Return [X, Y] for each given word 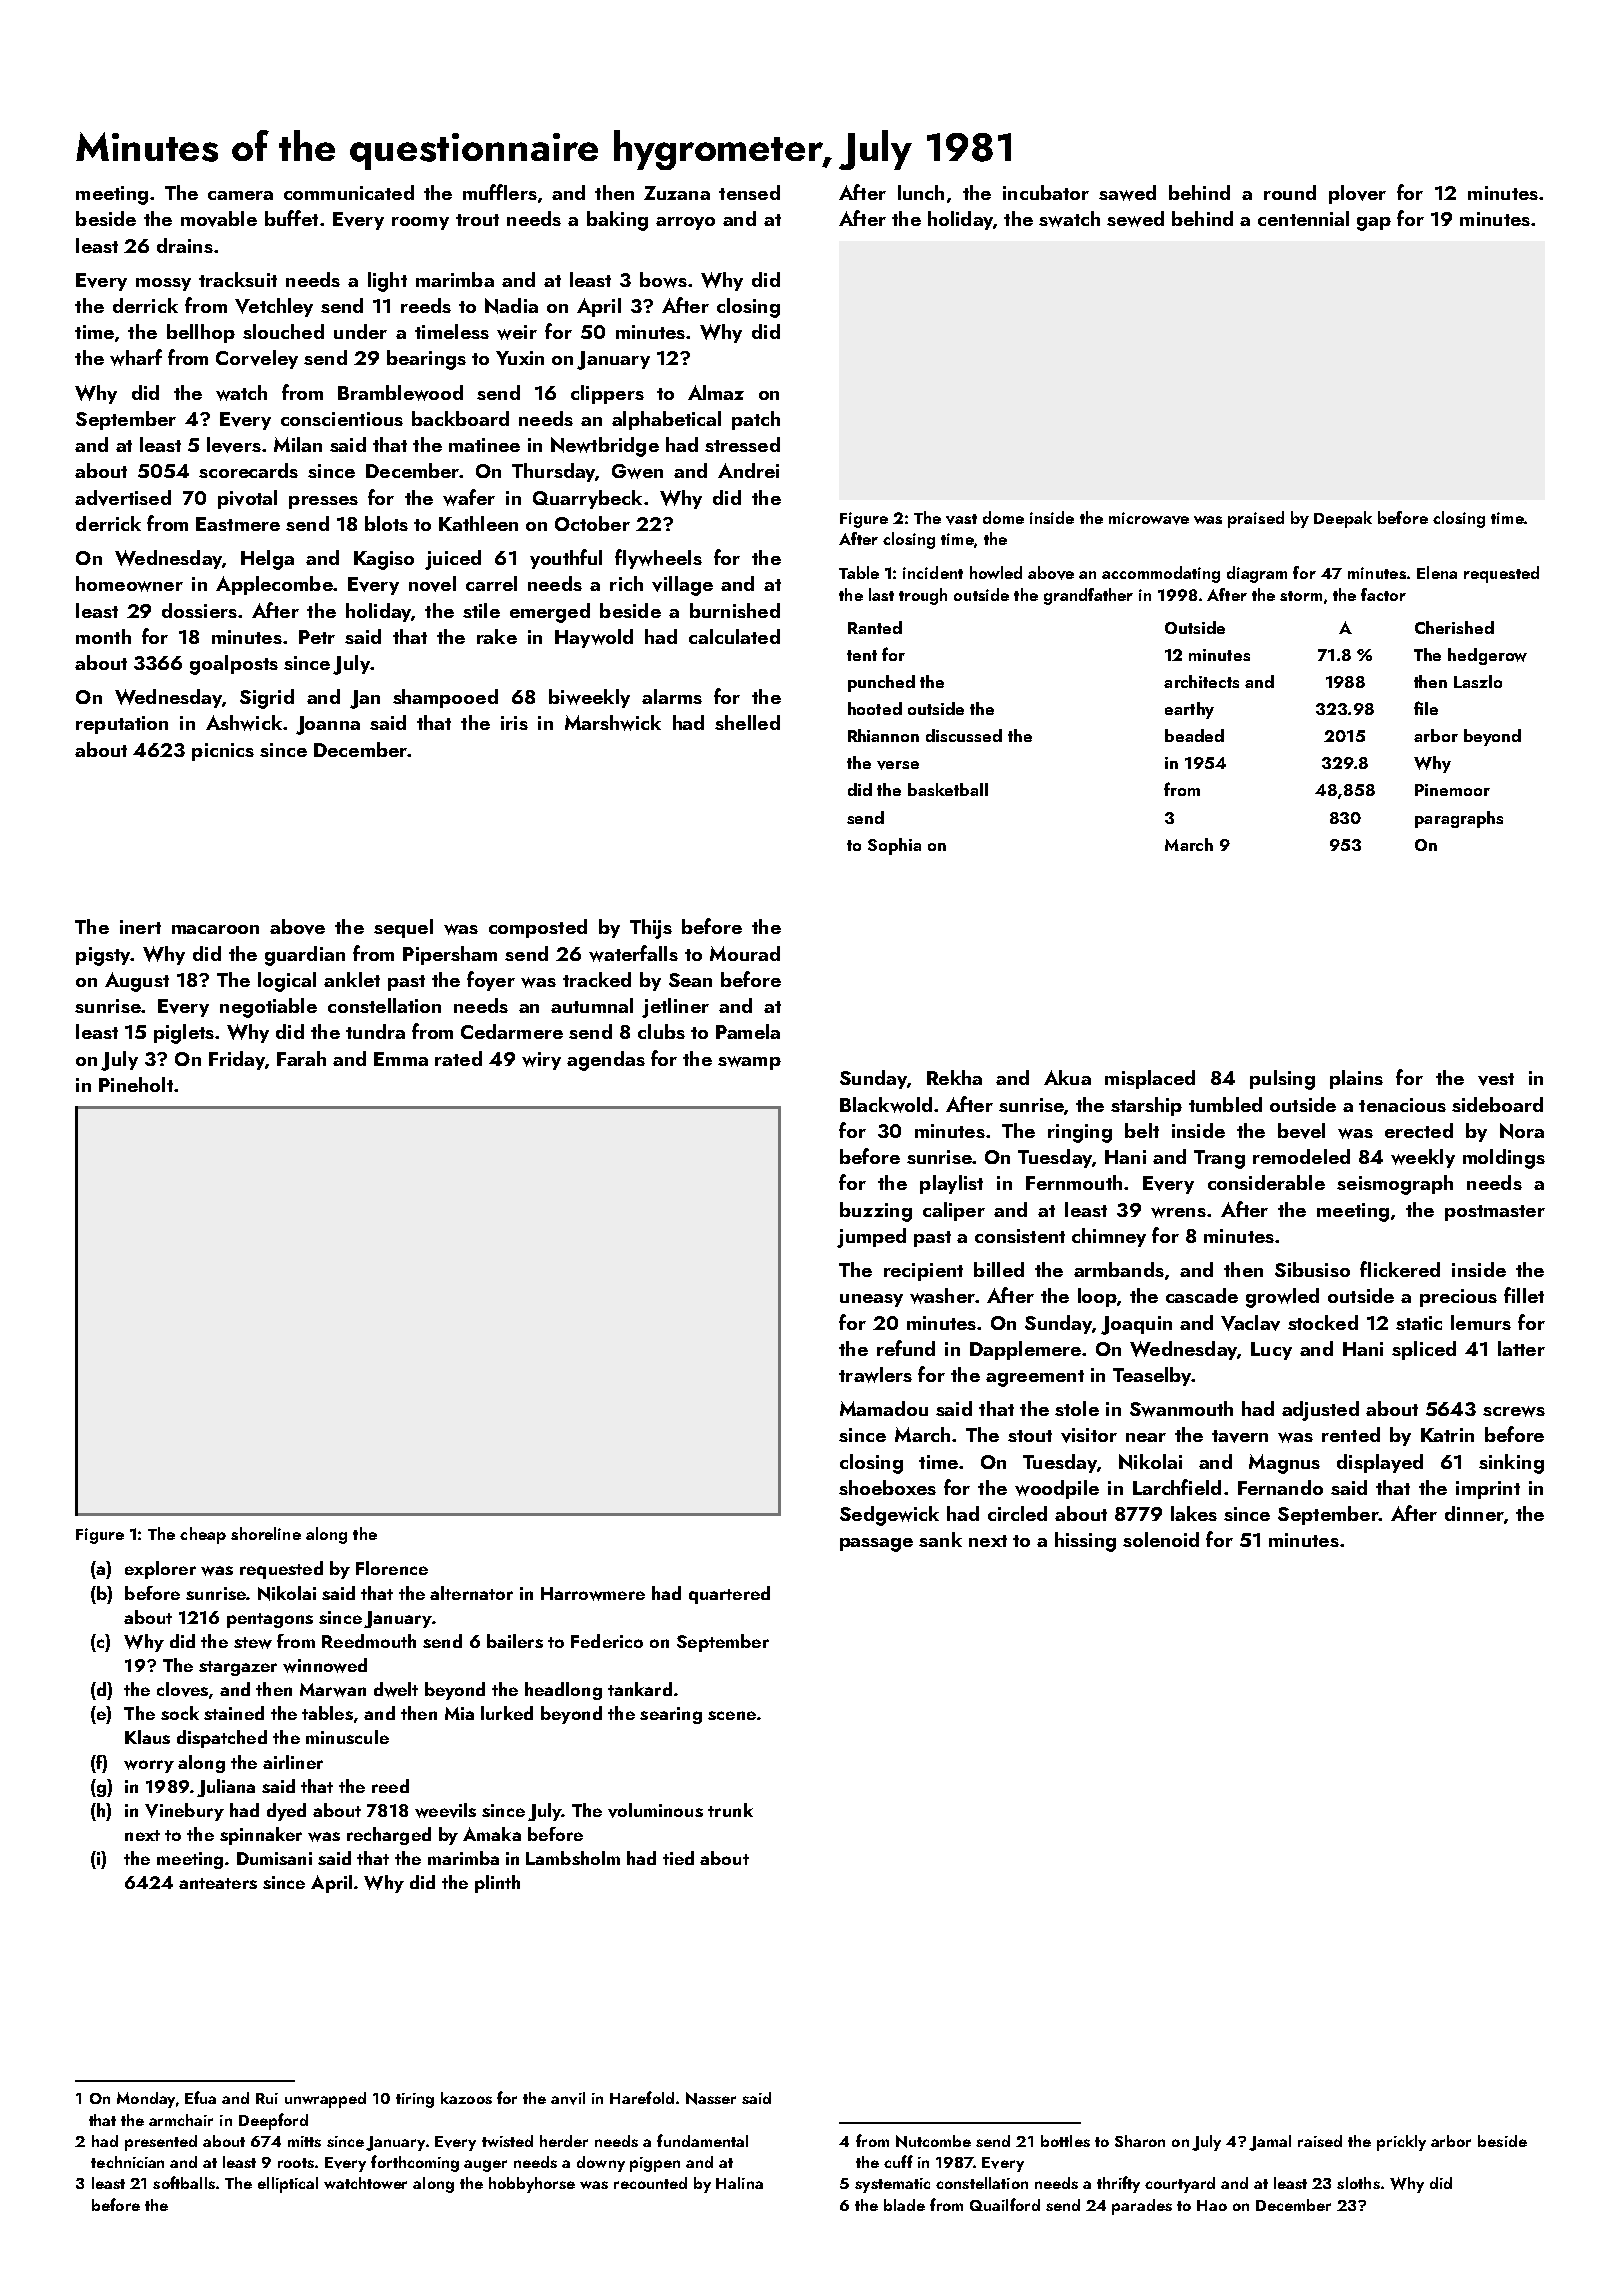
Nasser [711, 2098]
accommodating [1161, 574]
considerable [1266, 1182]
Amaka [492, 1834]
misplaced [1150, 1079]
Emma [401, 1059]
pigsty [103, 956]
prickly [1401, 2143]
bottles [1065, 2141]
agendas [606, 1061]
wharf [136, 357]
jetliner [675, 1008]
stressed [742, 444]
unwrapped [325, 2100]
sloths [1358, 2183]
